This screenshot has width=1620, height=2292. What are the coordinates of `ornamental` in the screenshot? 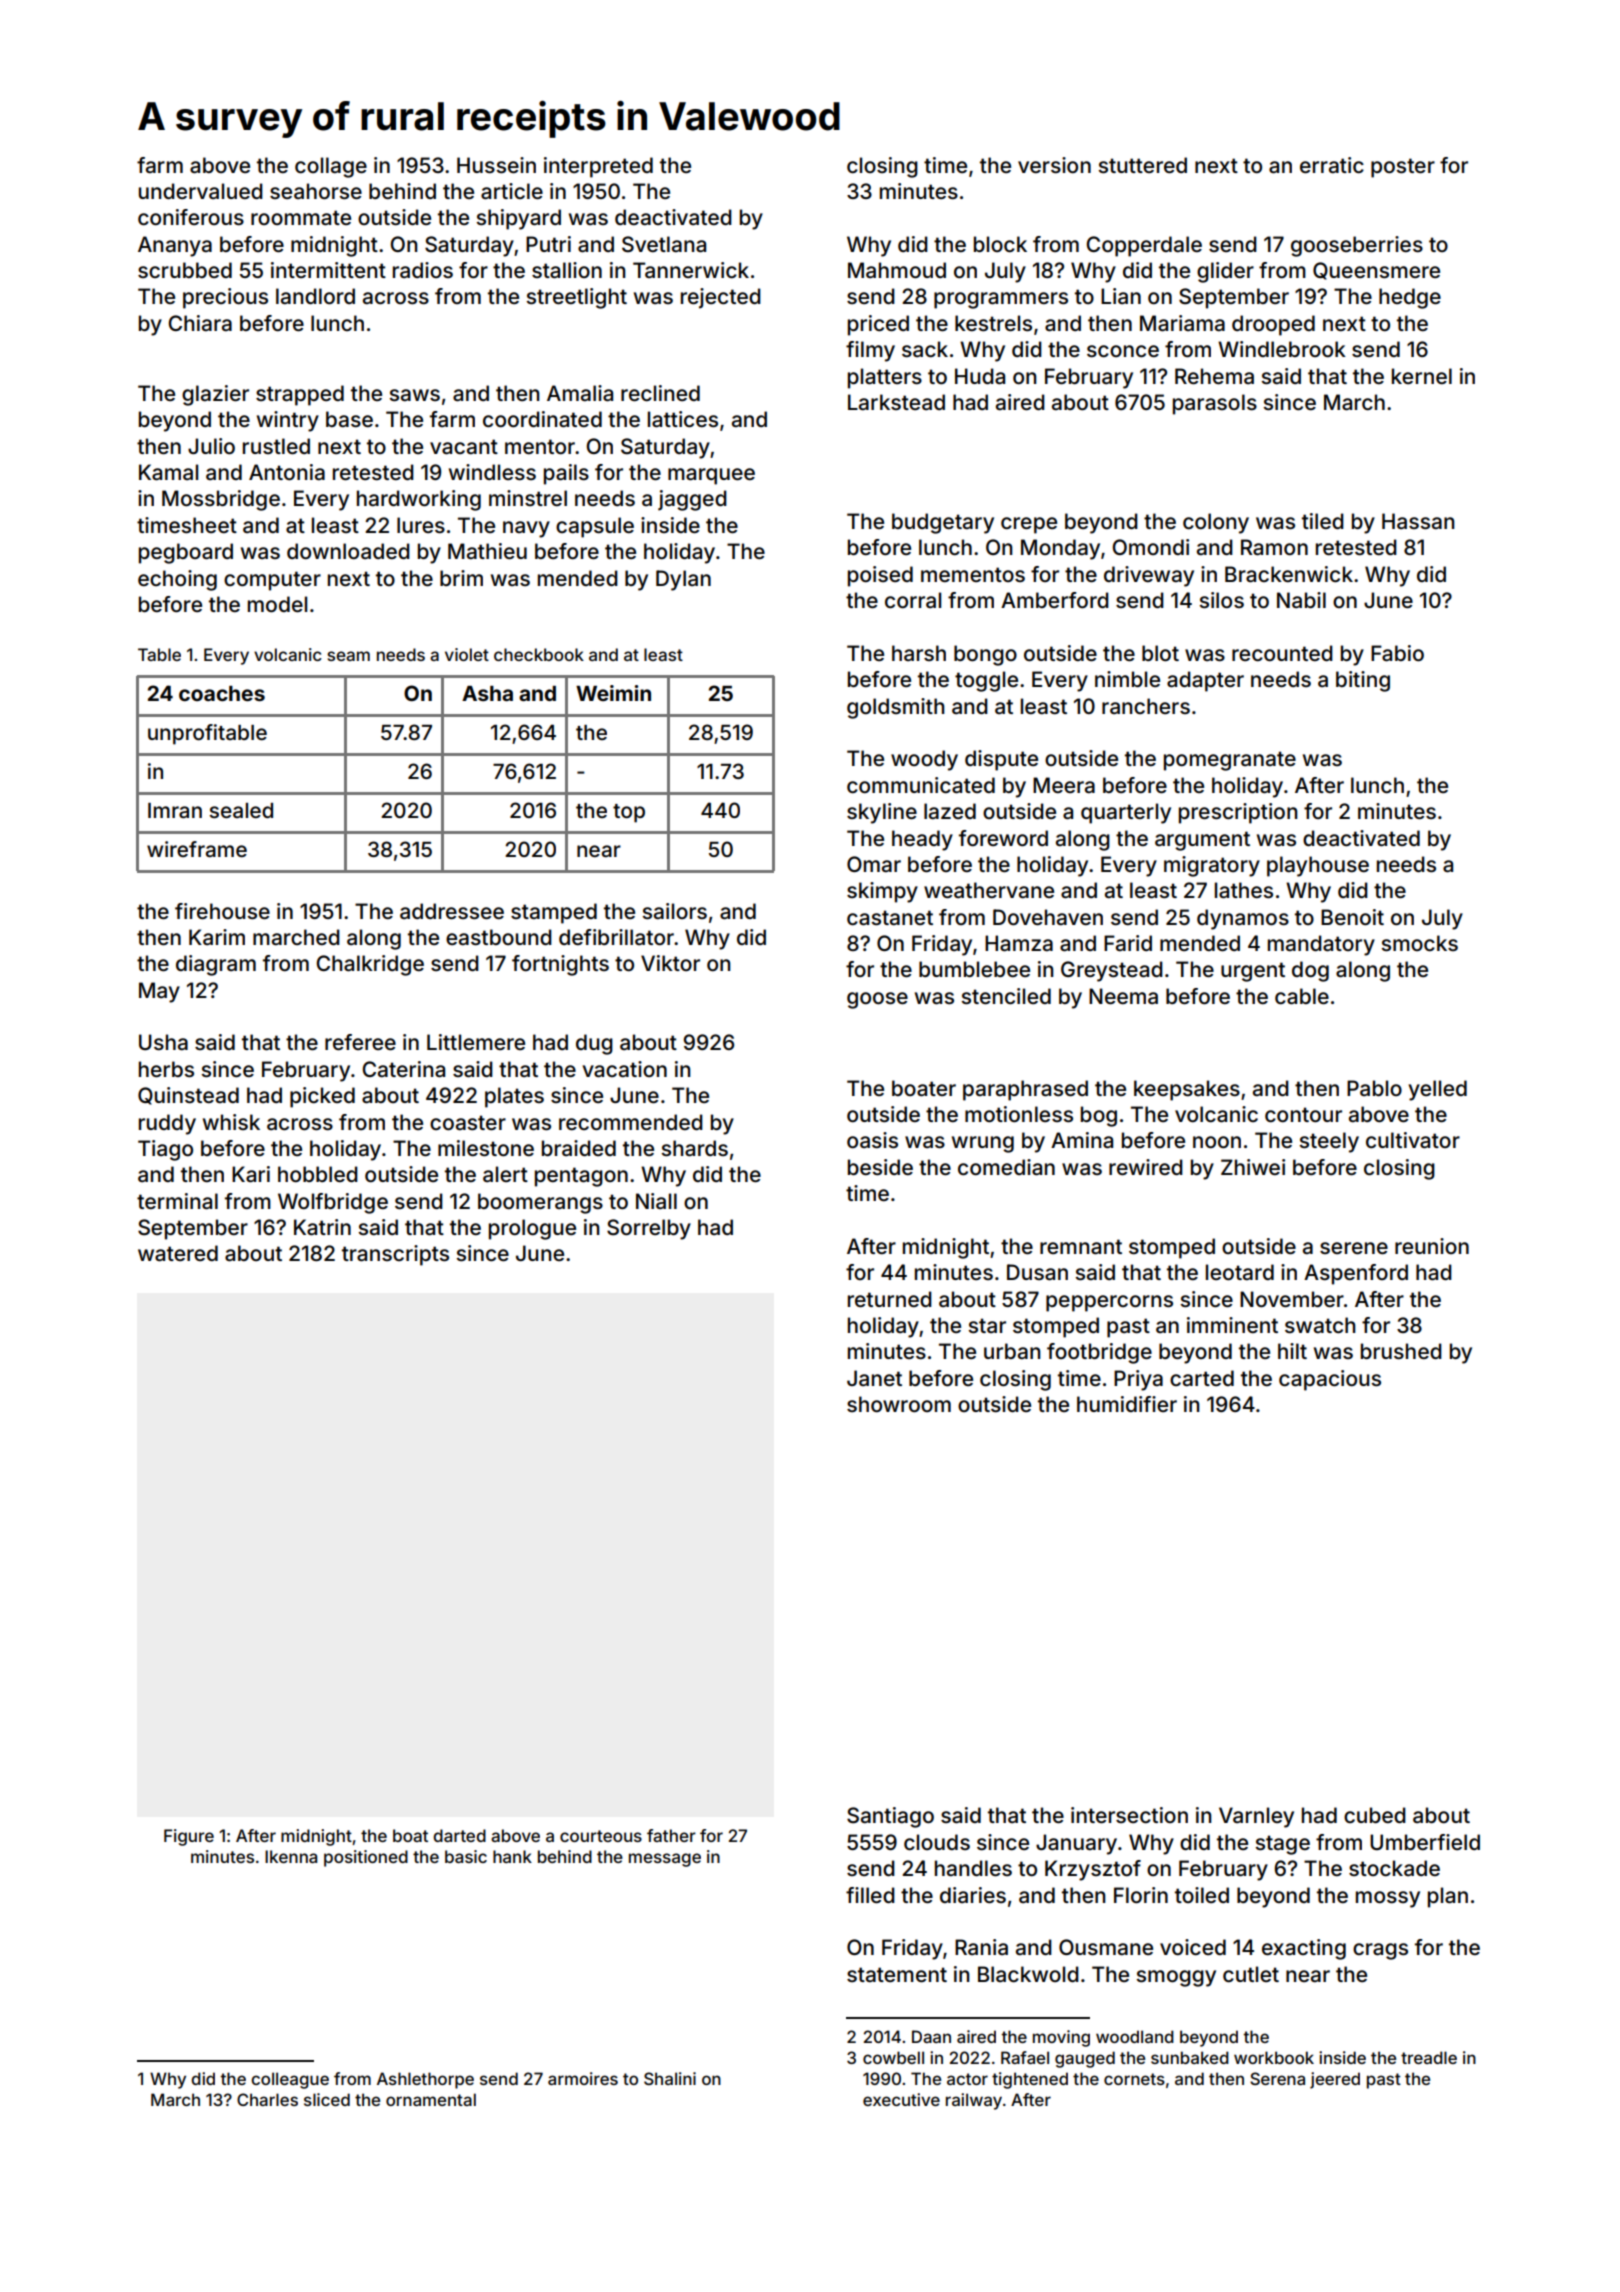 It's located at (431, 2099).
